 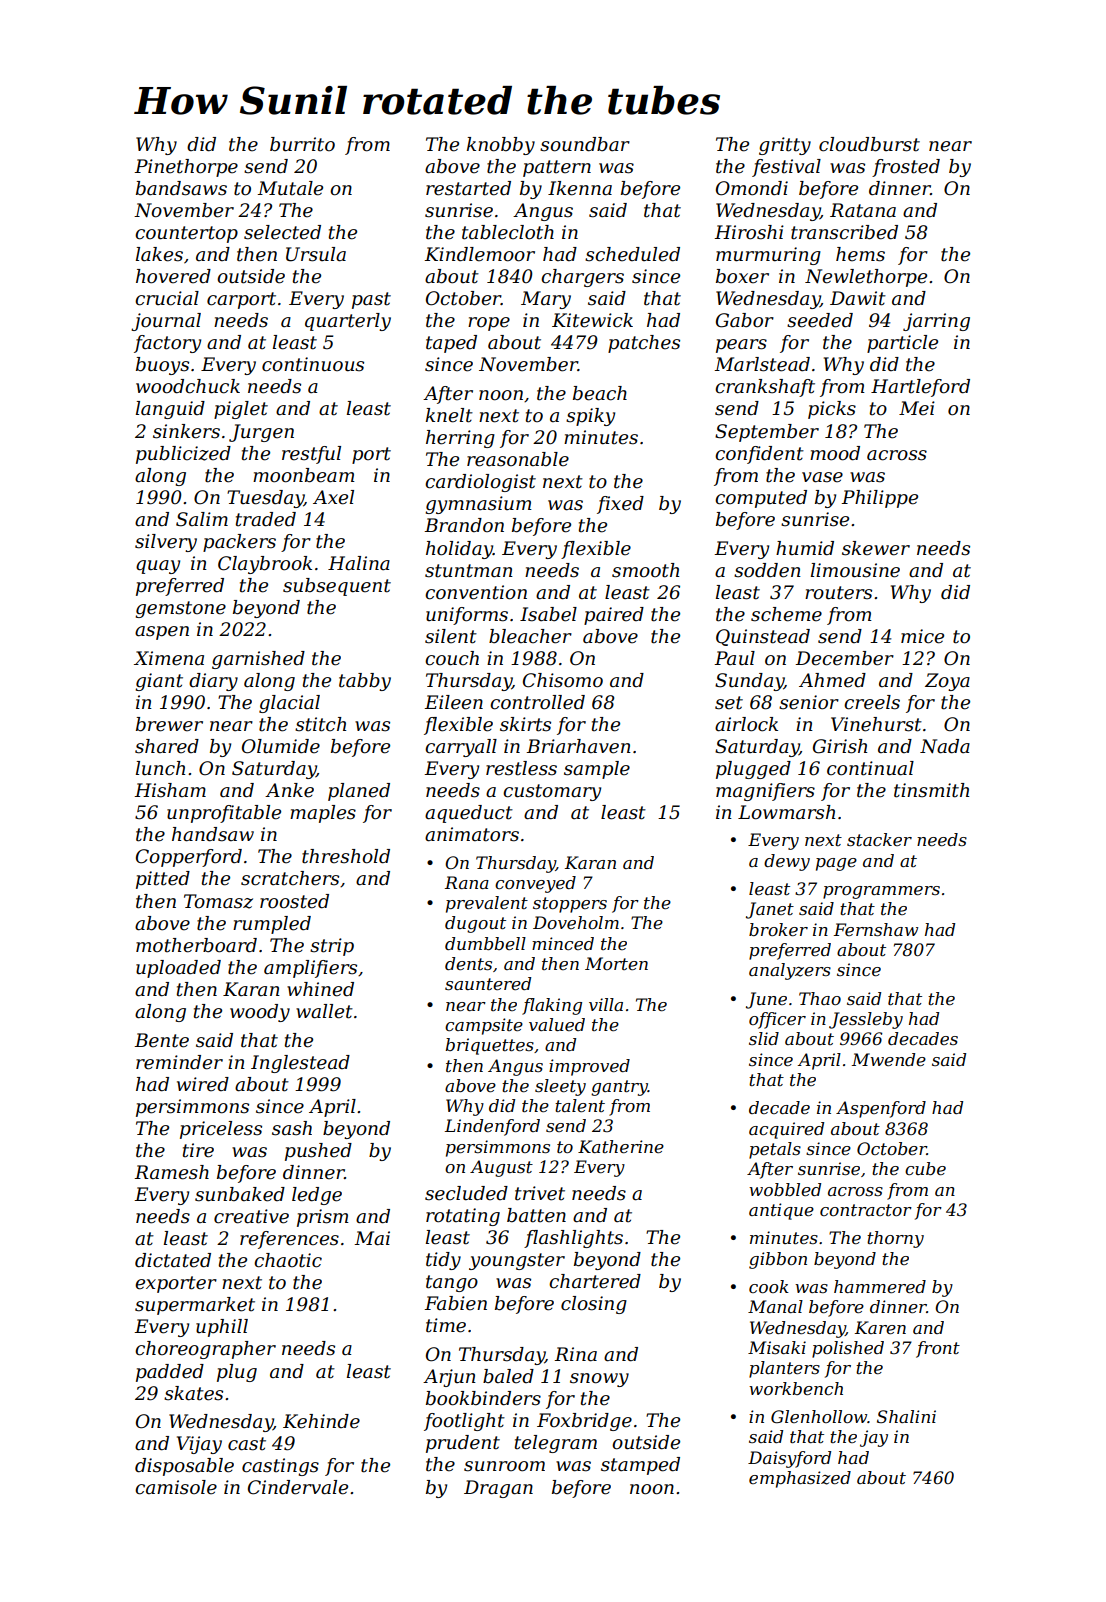 I want to click on page, so click(x=836, y=864).
